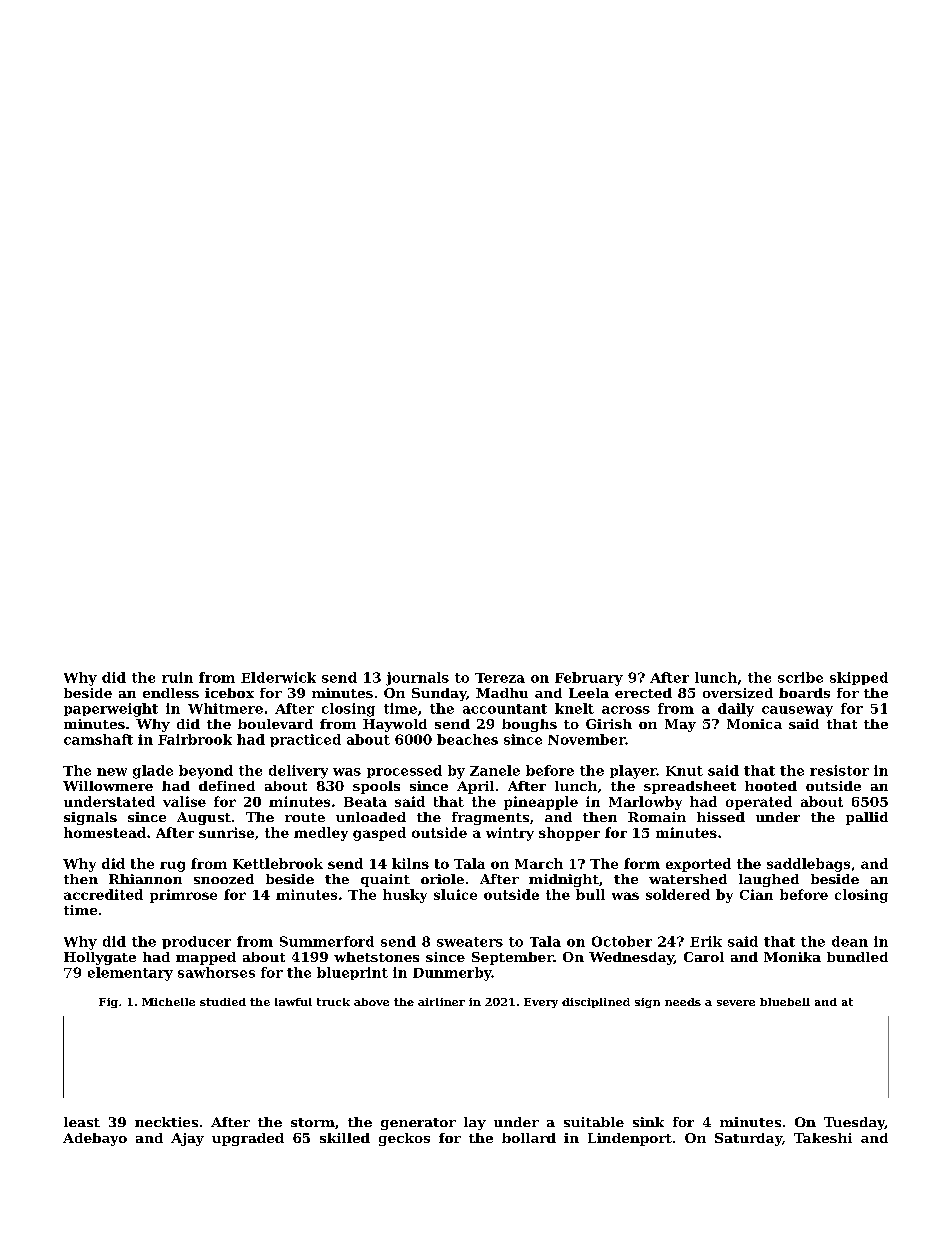  I want to click on sawhorses, so click(216, 972).
